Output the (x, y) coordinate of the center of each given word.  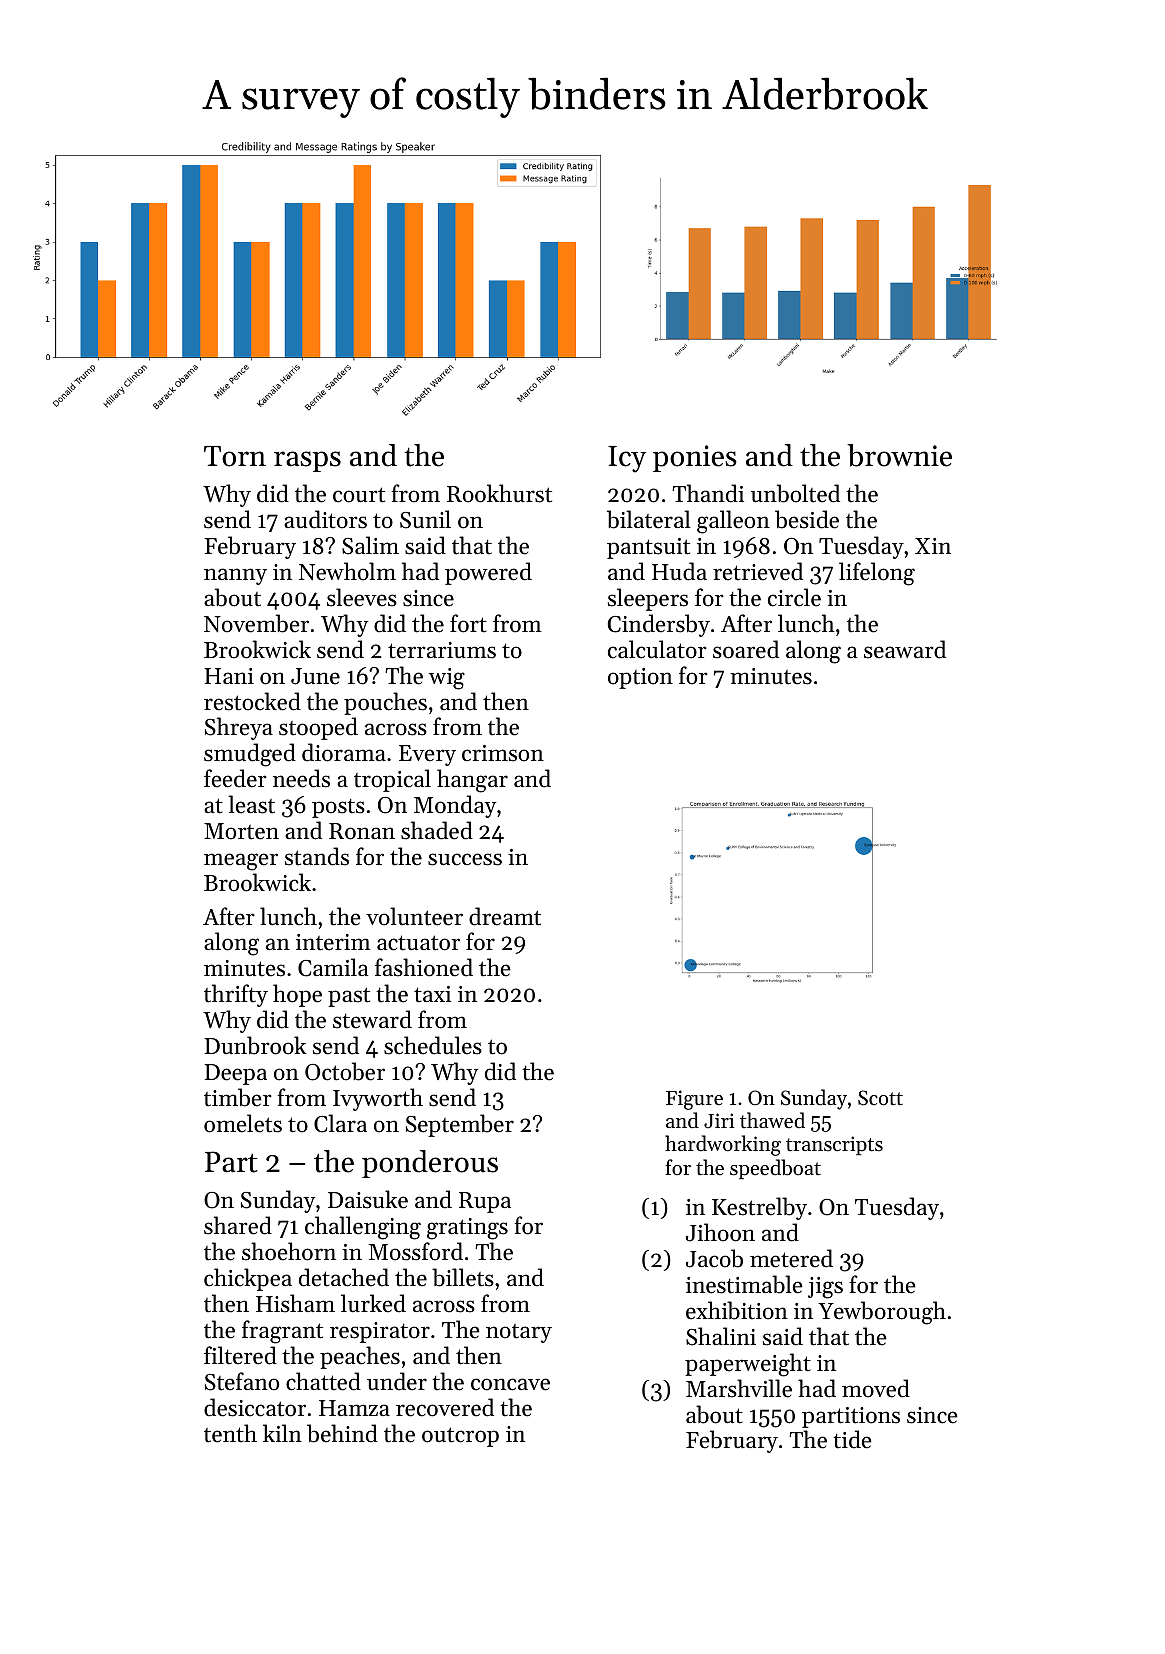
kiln (282, 1433)
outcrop (460, 1437)
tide (852, 1439)
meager (241, 862)
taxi (432, 994)
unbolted (795, 493)
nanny (235, 576)
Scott (880, 1098)
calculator (657, 649)
